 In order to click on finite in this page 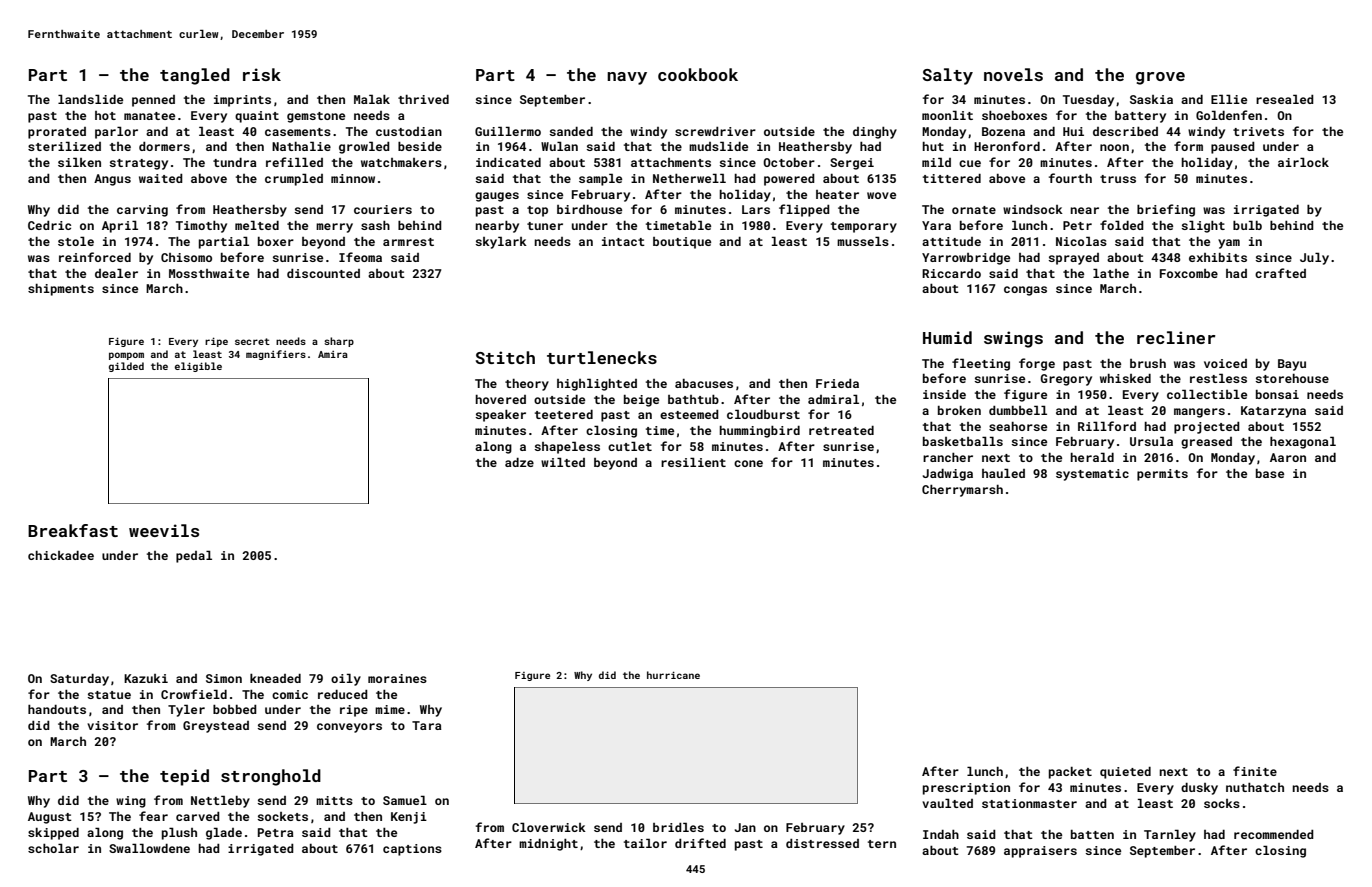, I will do `click(1255, 771)`.
